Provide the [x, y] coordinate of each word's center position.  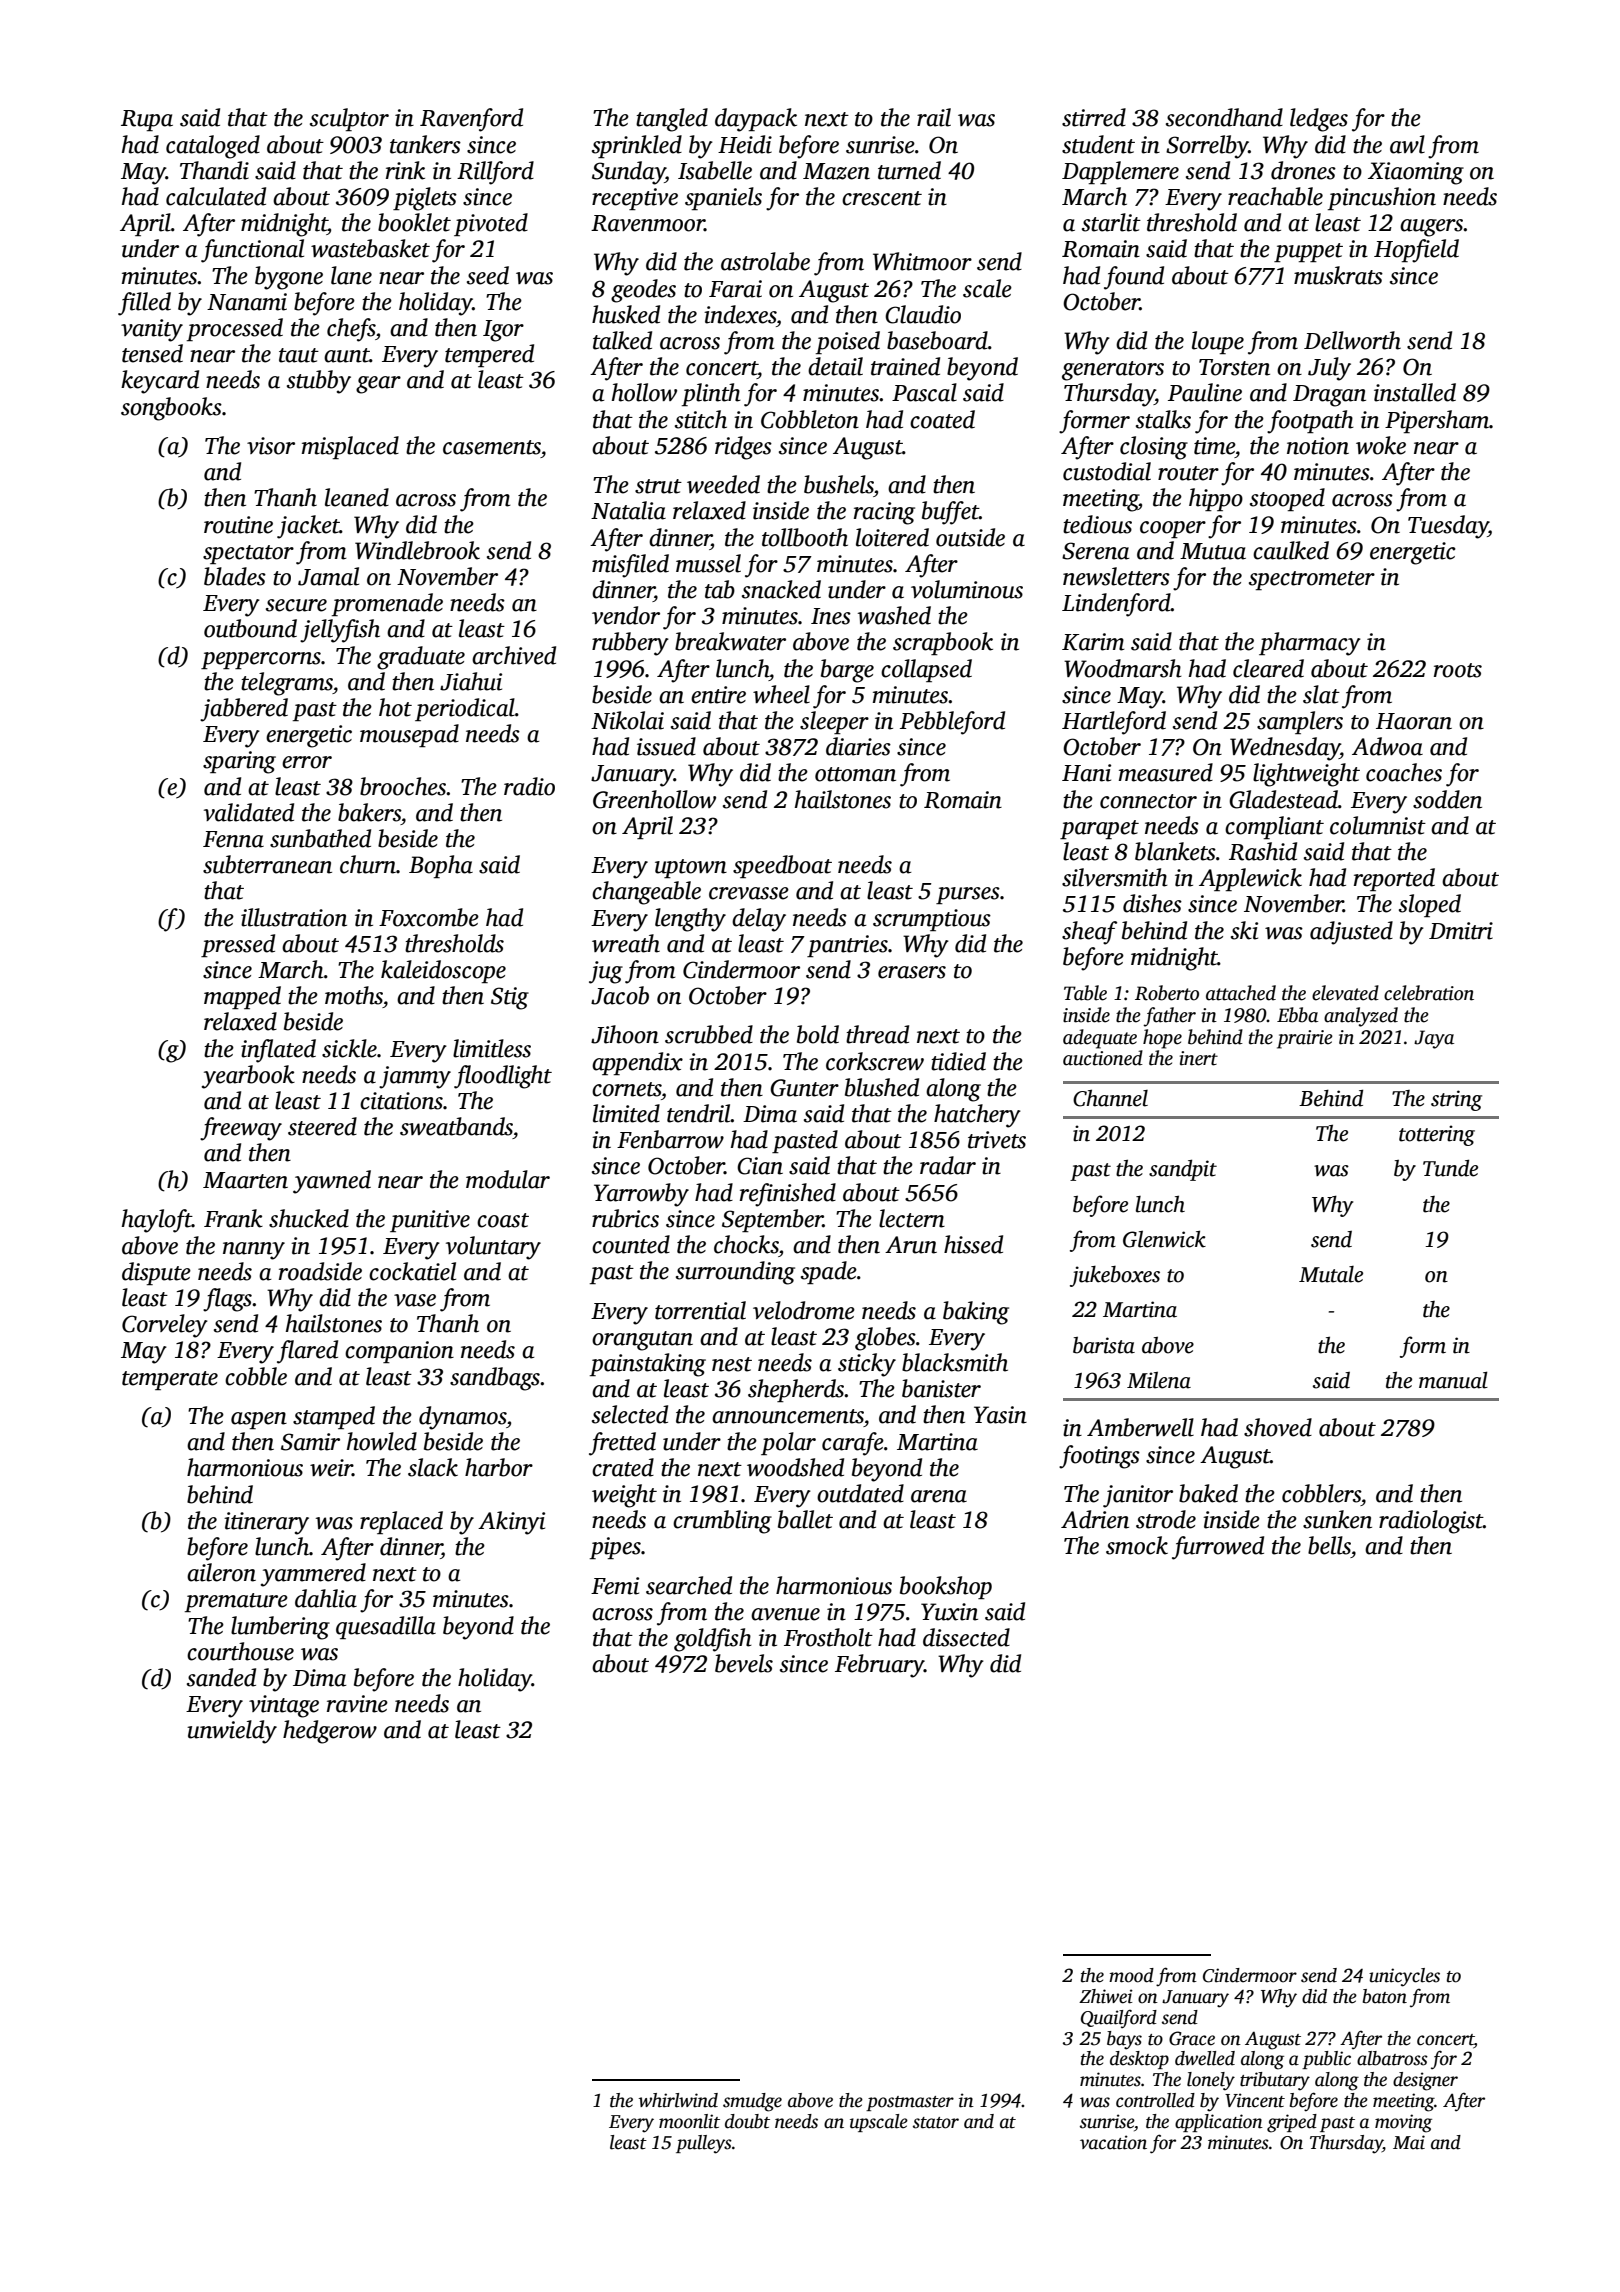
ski [1244, 930]
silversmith [1115, 877]
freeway [241, 1129]
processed [235, 329]
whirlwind [678, 2100]
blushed [882, 1087]
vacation [1113, 2142]
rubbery [630, 644]
